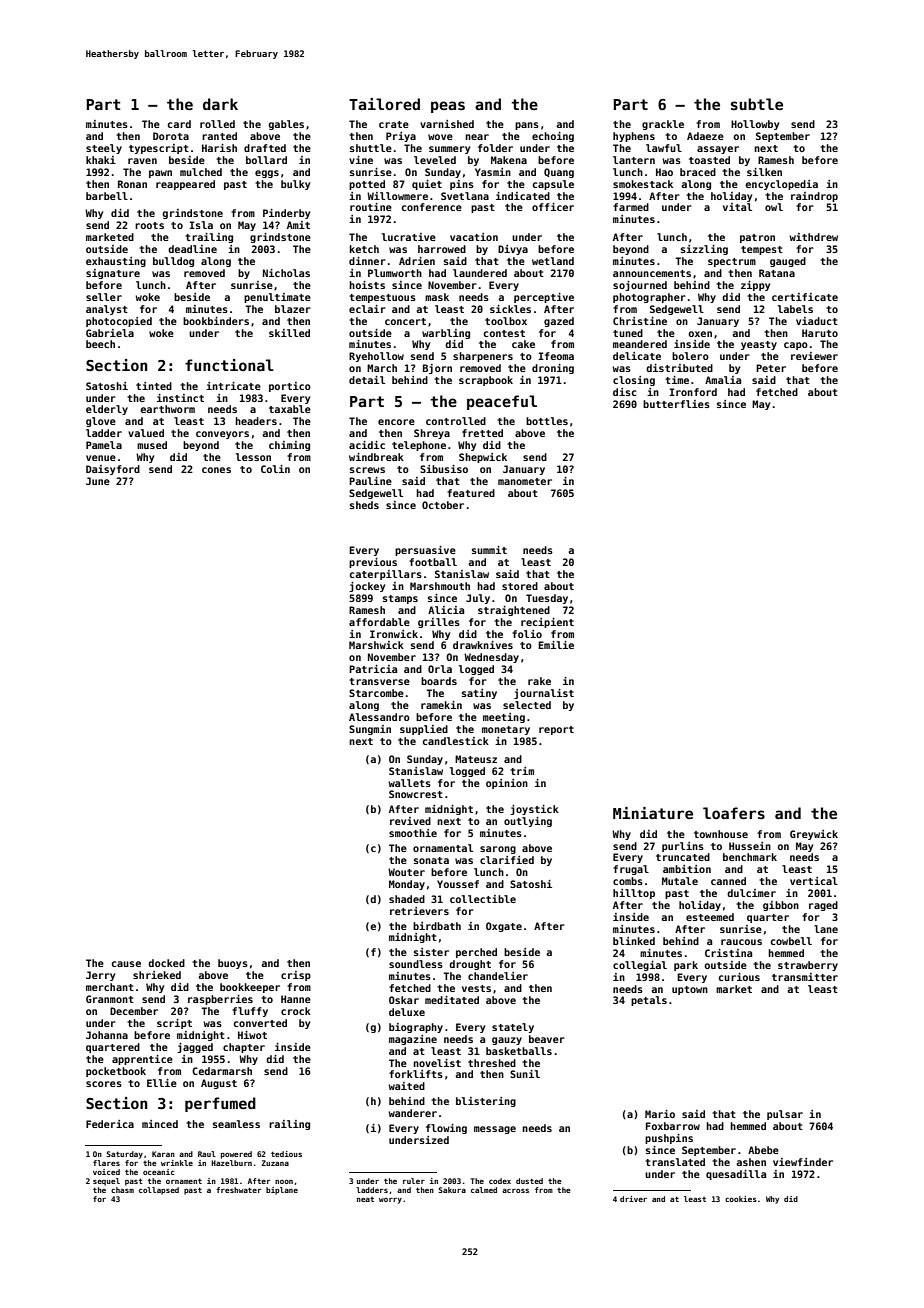 The height and width of the screenshot is (1308, 924). I want to click on butterflies, so click(676, 404).
